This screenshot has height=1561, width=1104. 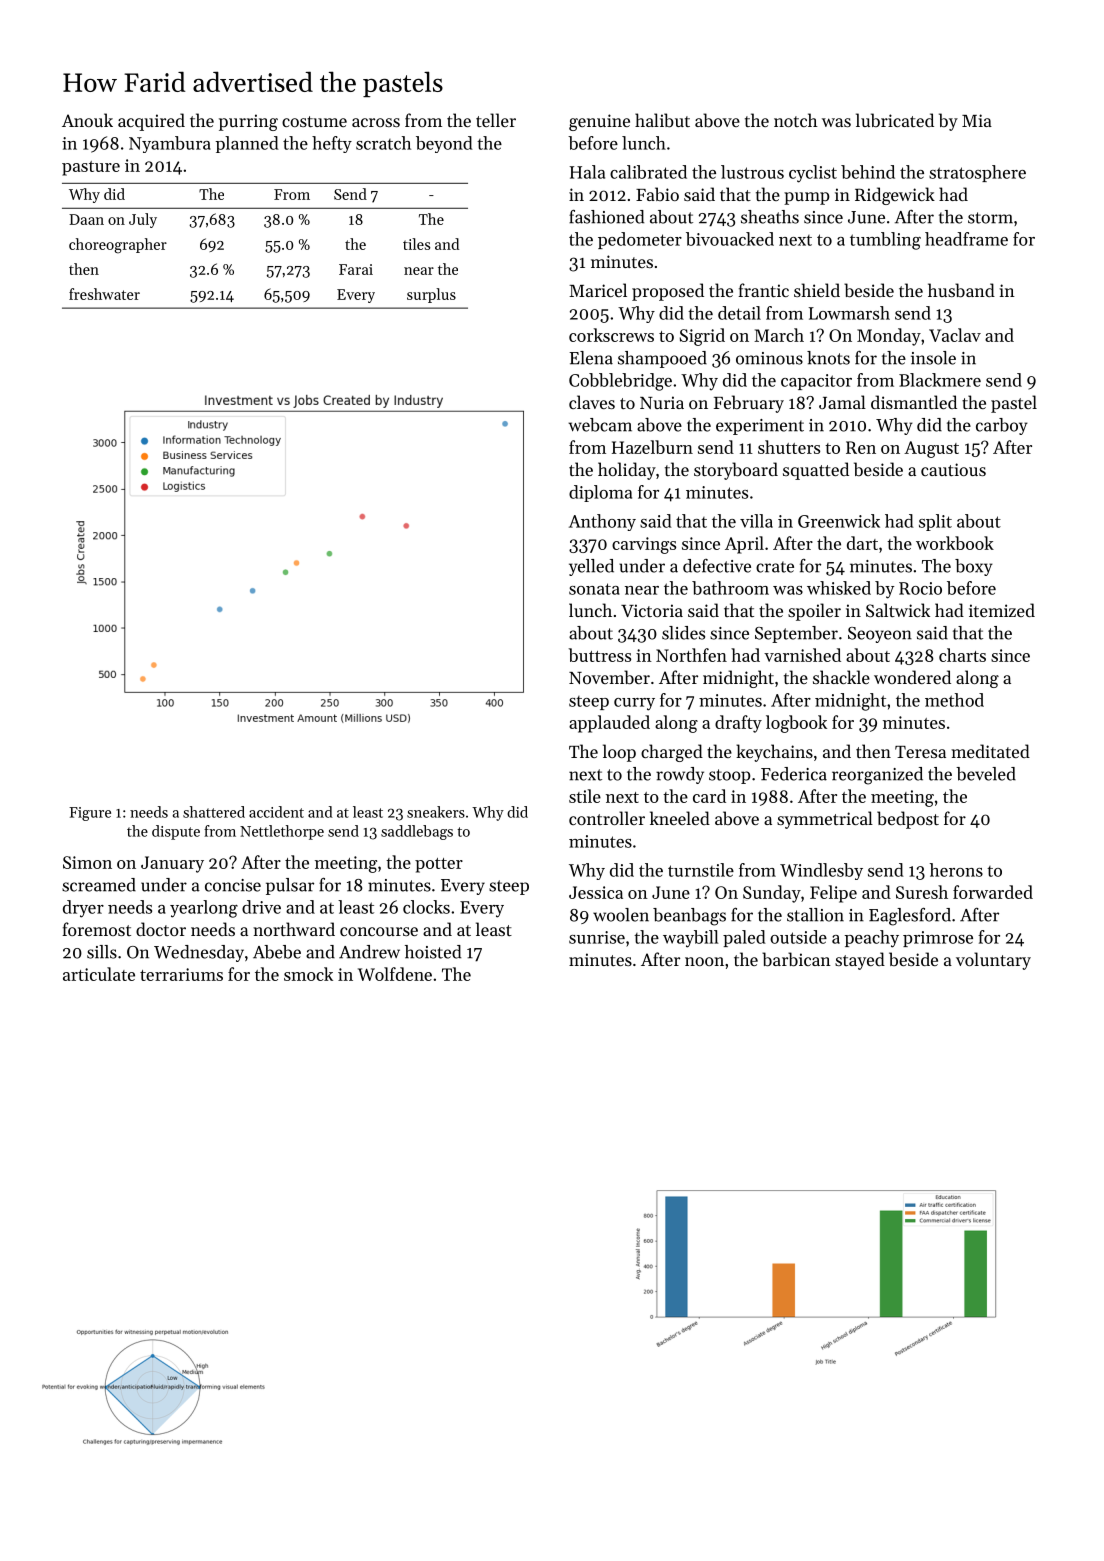 I want to click on noon, so click(x=704, y=961).
